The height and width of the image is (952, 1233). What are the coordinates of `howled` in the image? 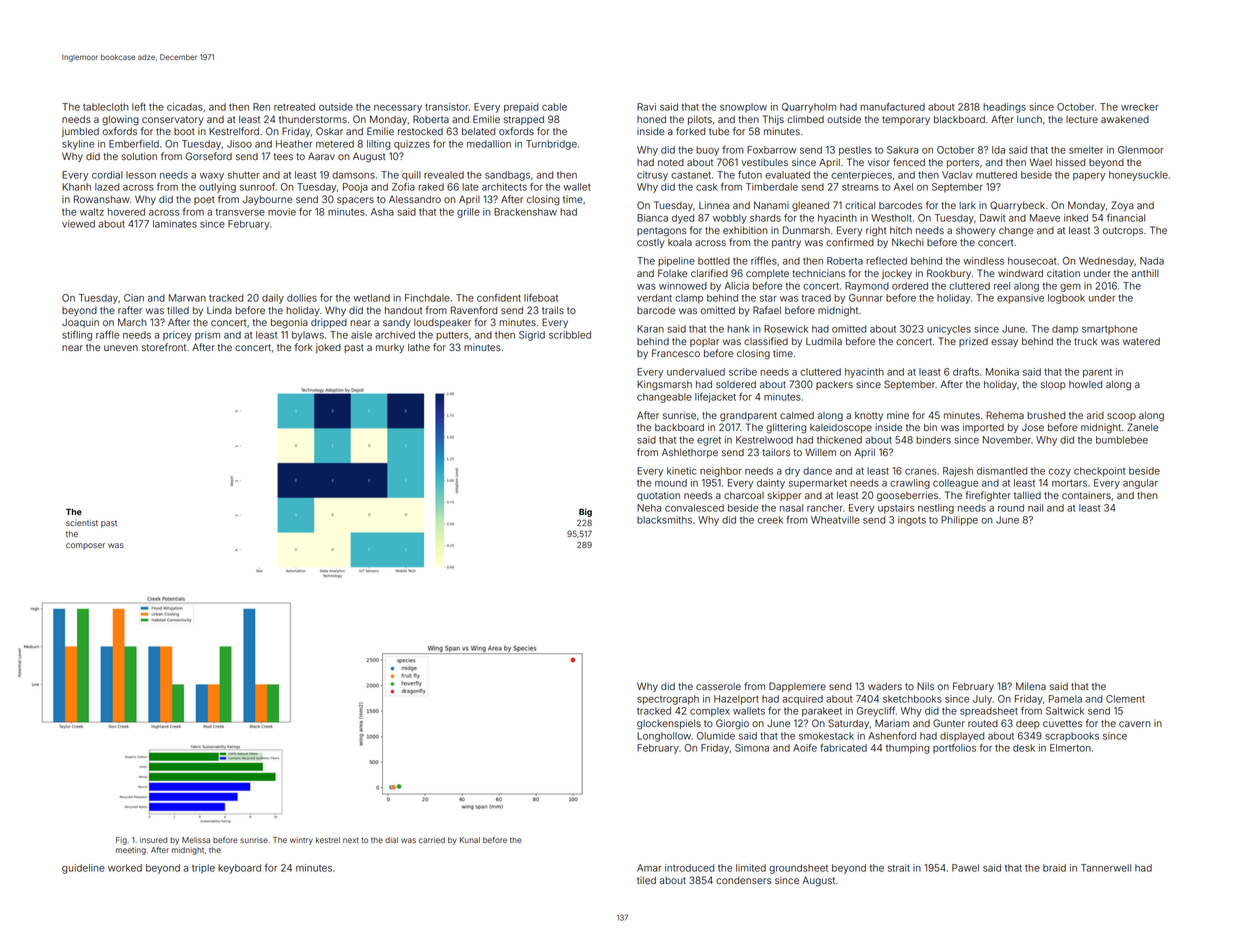 It's located at (1085, 384).
